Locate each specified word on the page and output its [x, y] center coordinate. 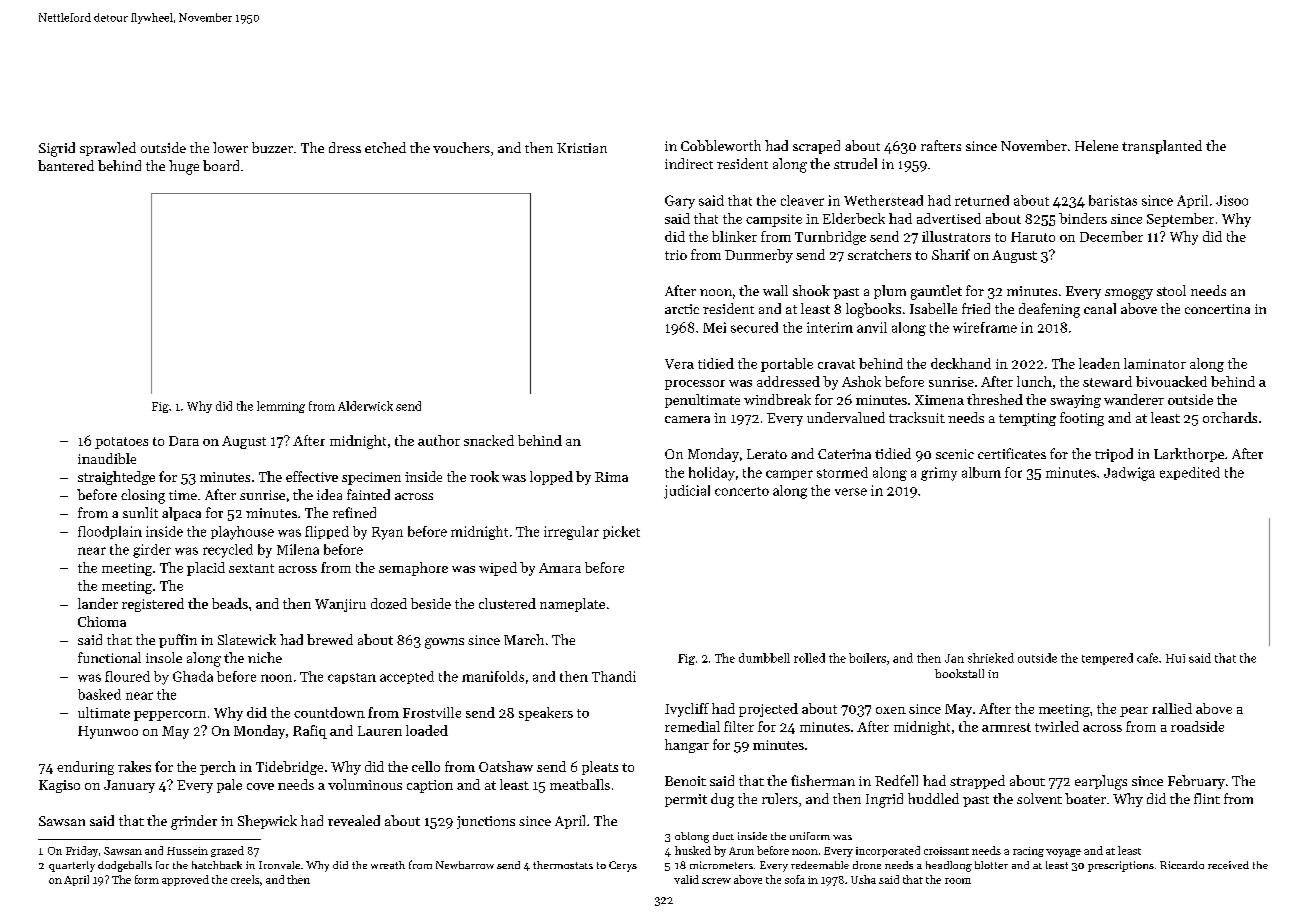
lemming [281, 407]
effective [312, 476]
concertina [1217, 309]
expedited [1190, 473]
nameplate [572, 605]
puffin [178, 641]
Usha [863, 879]
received [1228, 865]
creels [245, 879]
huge [184, 167]
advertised [949, 218]
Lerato [767, 454]
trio [676, 255]
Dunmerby [759, 256]
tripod [1114, 455]
